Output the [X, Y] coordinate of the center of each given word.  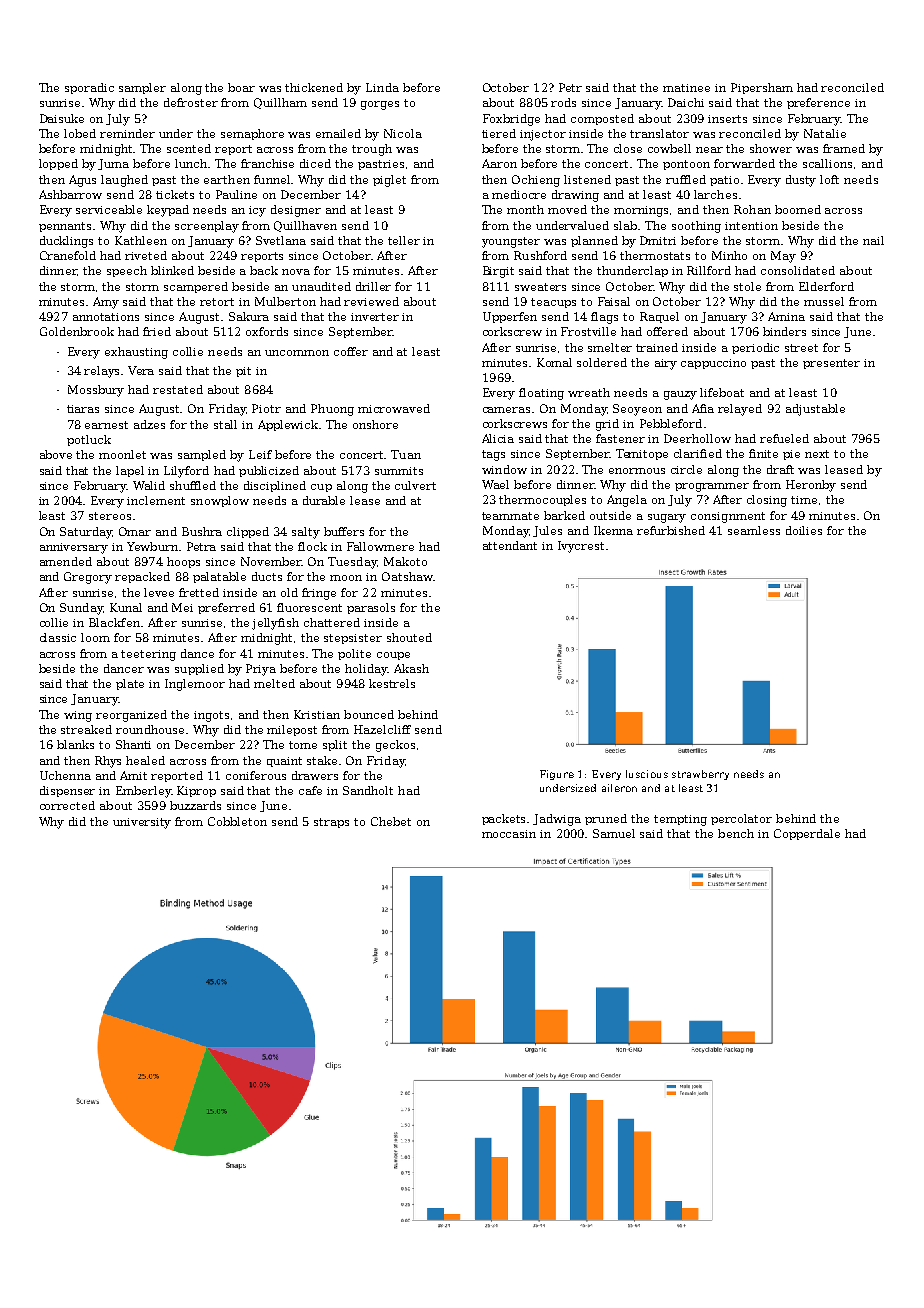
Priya [261, 670]
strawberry [700, 775]
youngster [511, 242]
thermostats [655, 255]
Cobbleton [237, 821]
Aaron [499, 163]
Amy [106, 303]
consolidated [798, 270]
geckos [395, 746]
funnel [273, 179]
